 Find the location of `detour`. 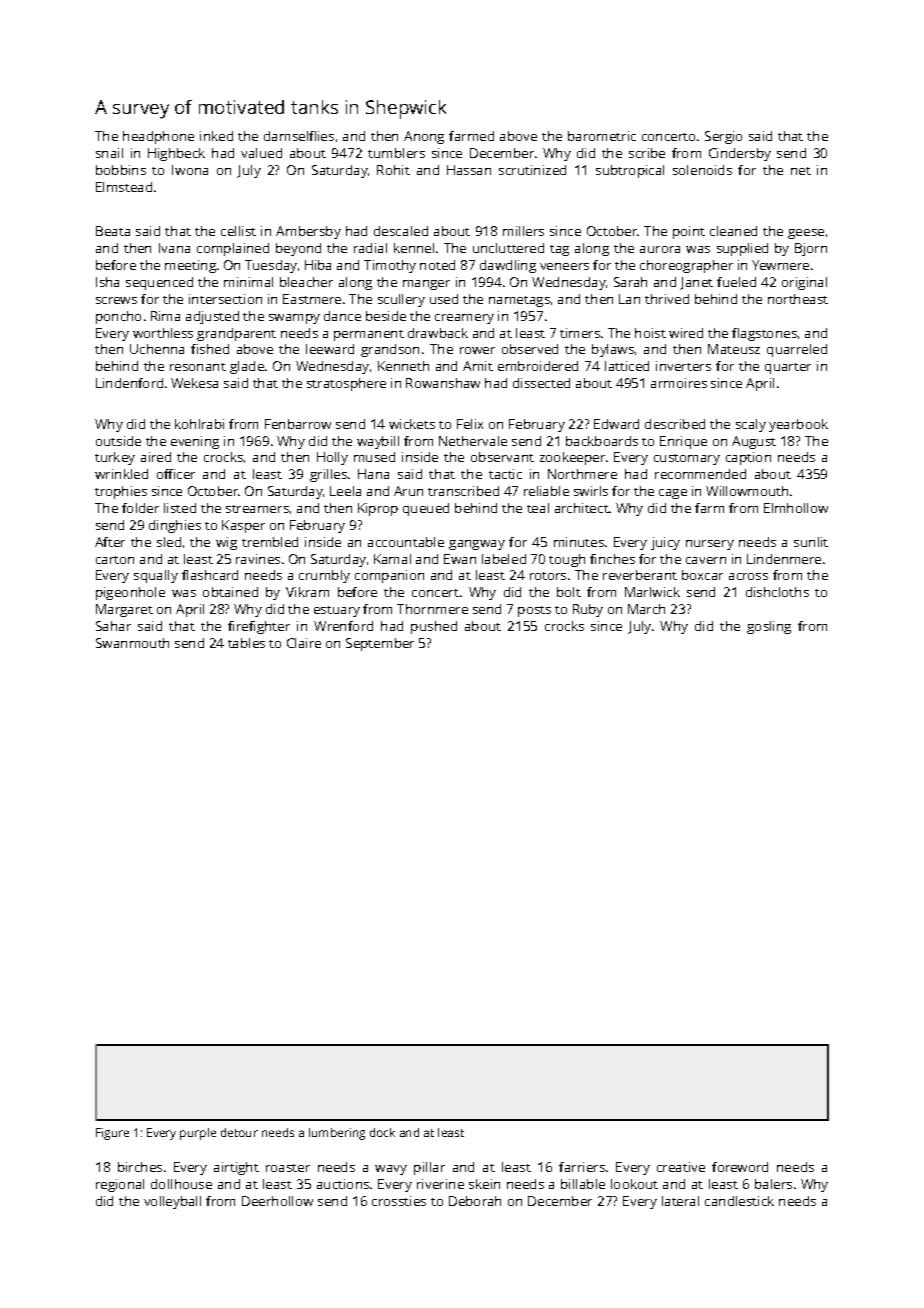

detour is located at coordinates (239, 1132).
